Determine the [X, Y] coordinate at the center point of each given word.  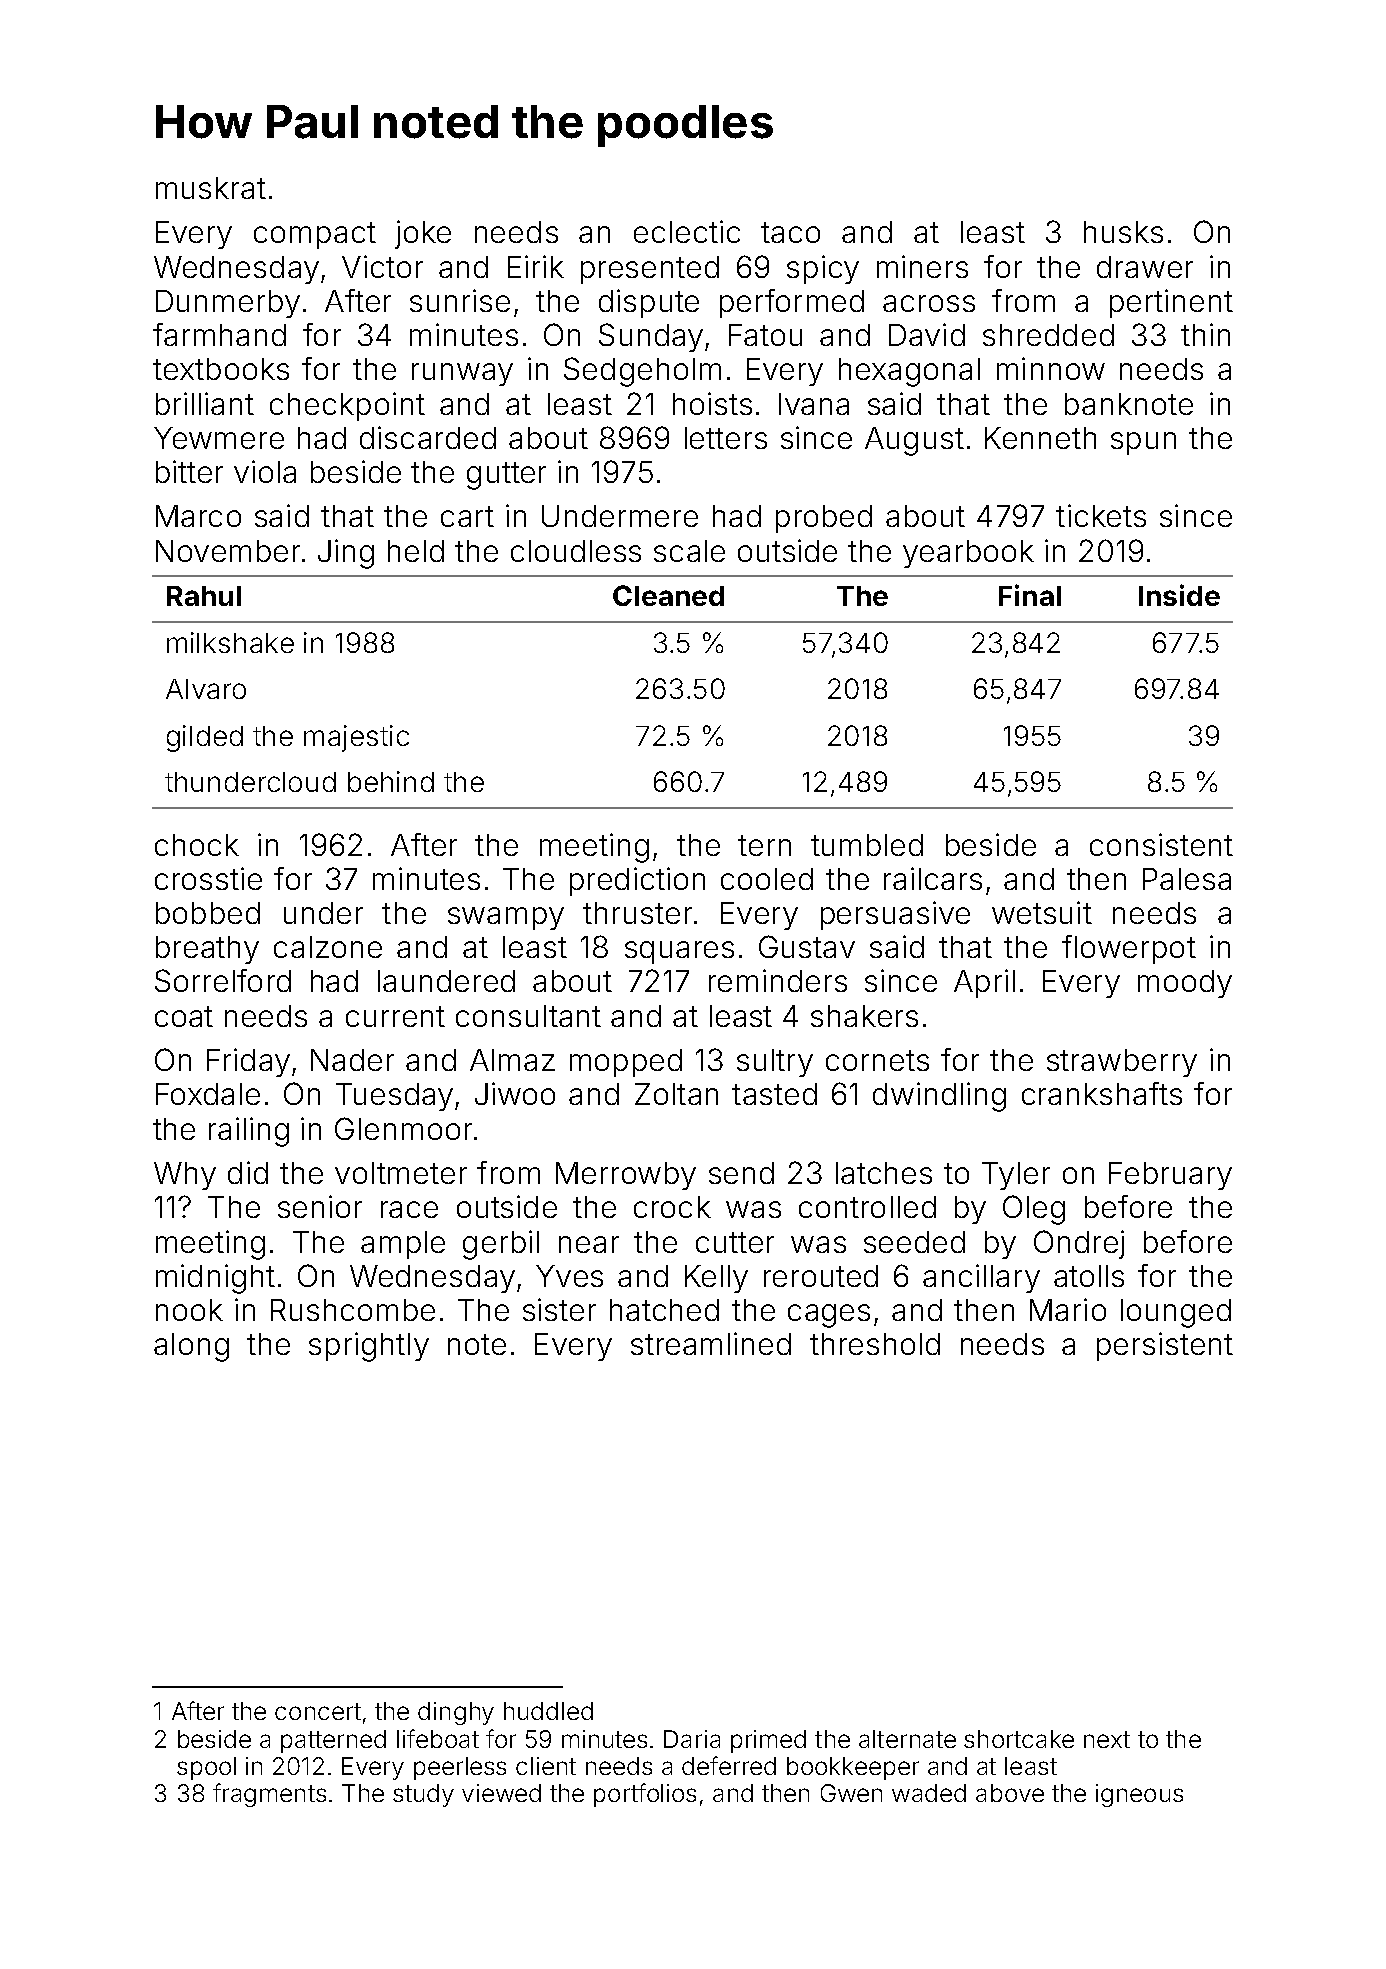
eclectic [687, 231]
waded [929, 1793]
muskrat [211, 188]
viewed [501, 1793]
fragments [269, 1795]
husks [1123, 232]
